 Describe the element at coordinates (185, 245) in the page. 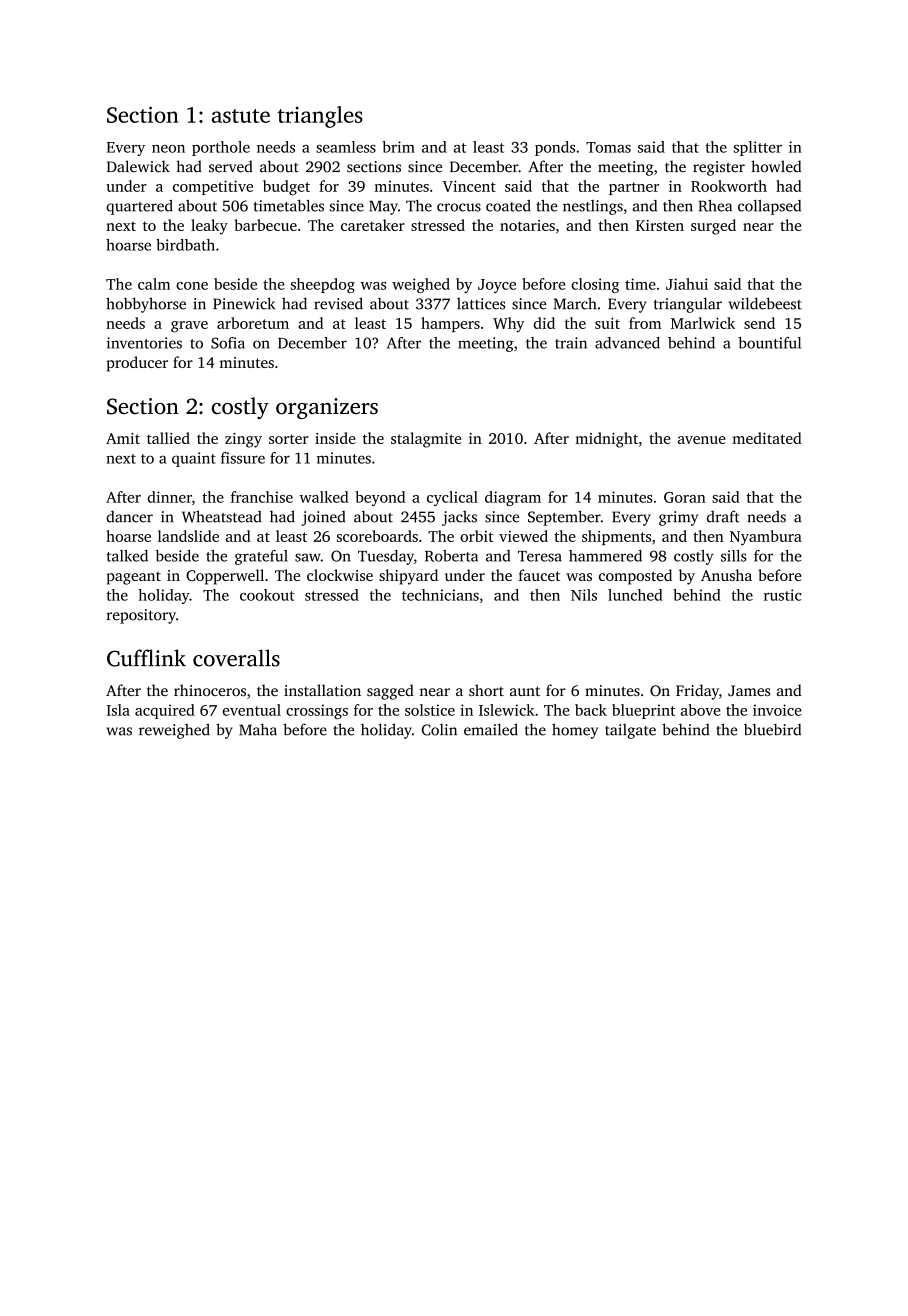

I see `birdbath` at that location.
